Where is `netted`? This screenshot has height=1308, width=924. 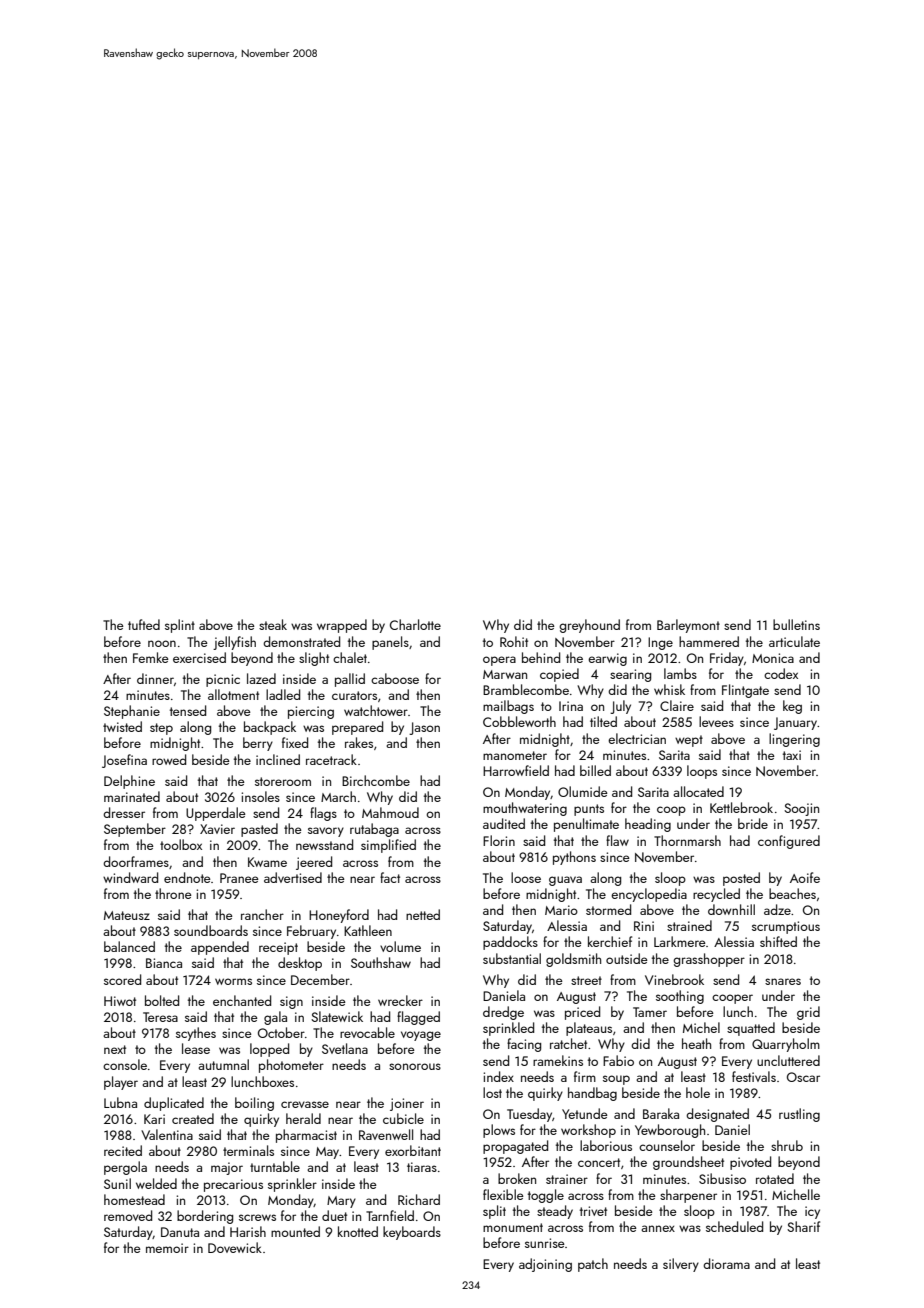 netted is located at coordinates (423, 914).
